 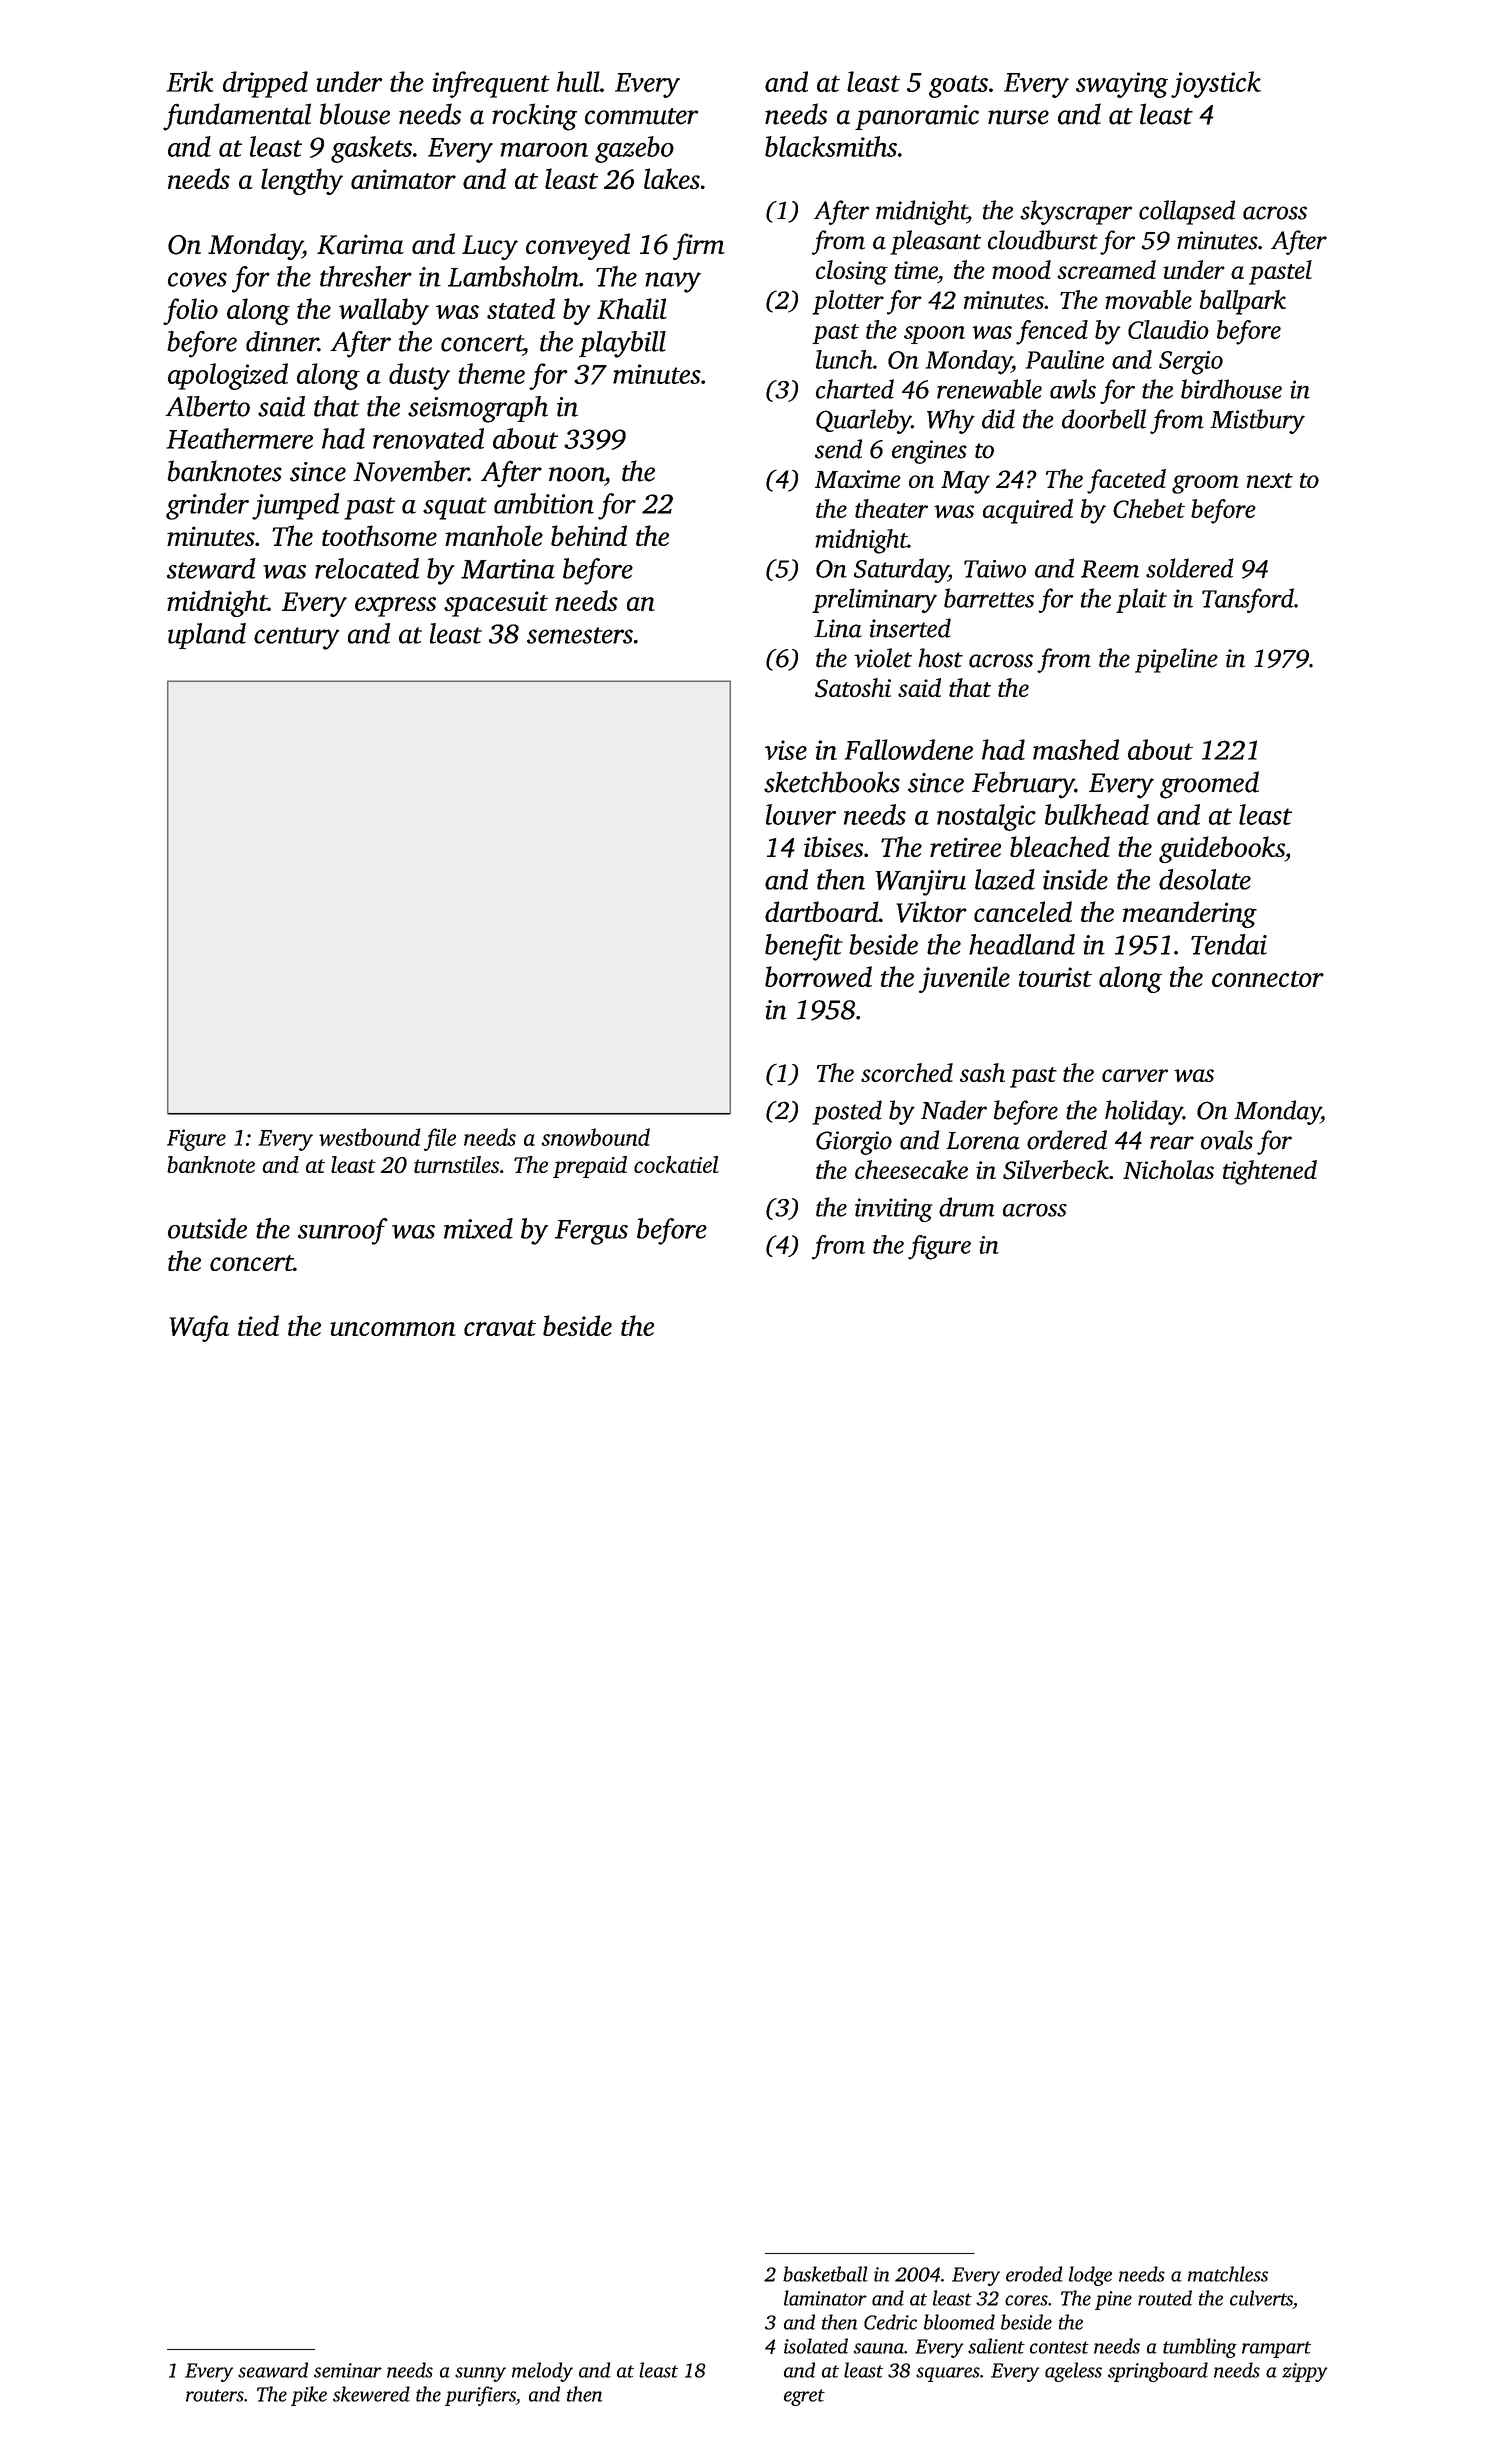 What do you see at coordinates (1216, 84) in the document?
I see `joystick` at bounding box center [1216, 84].
